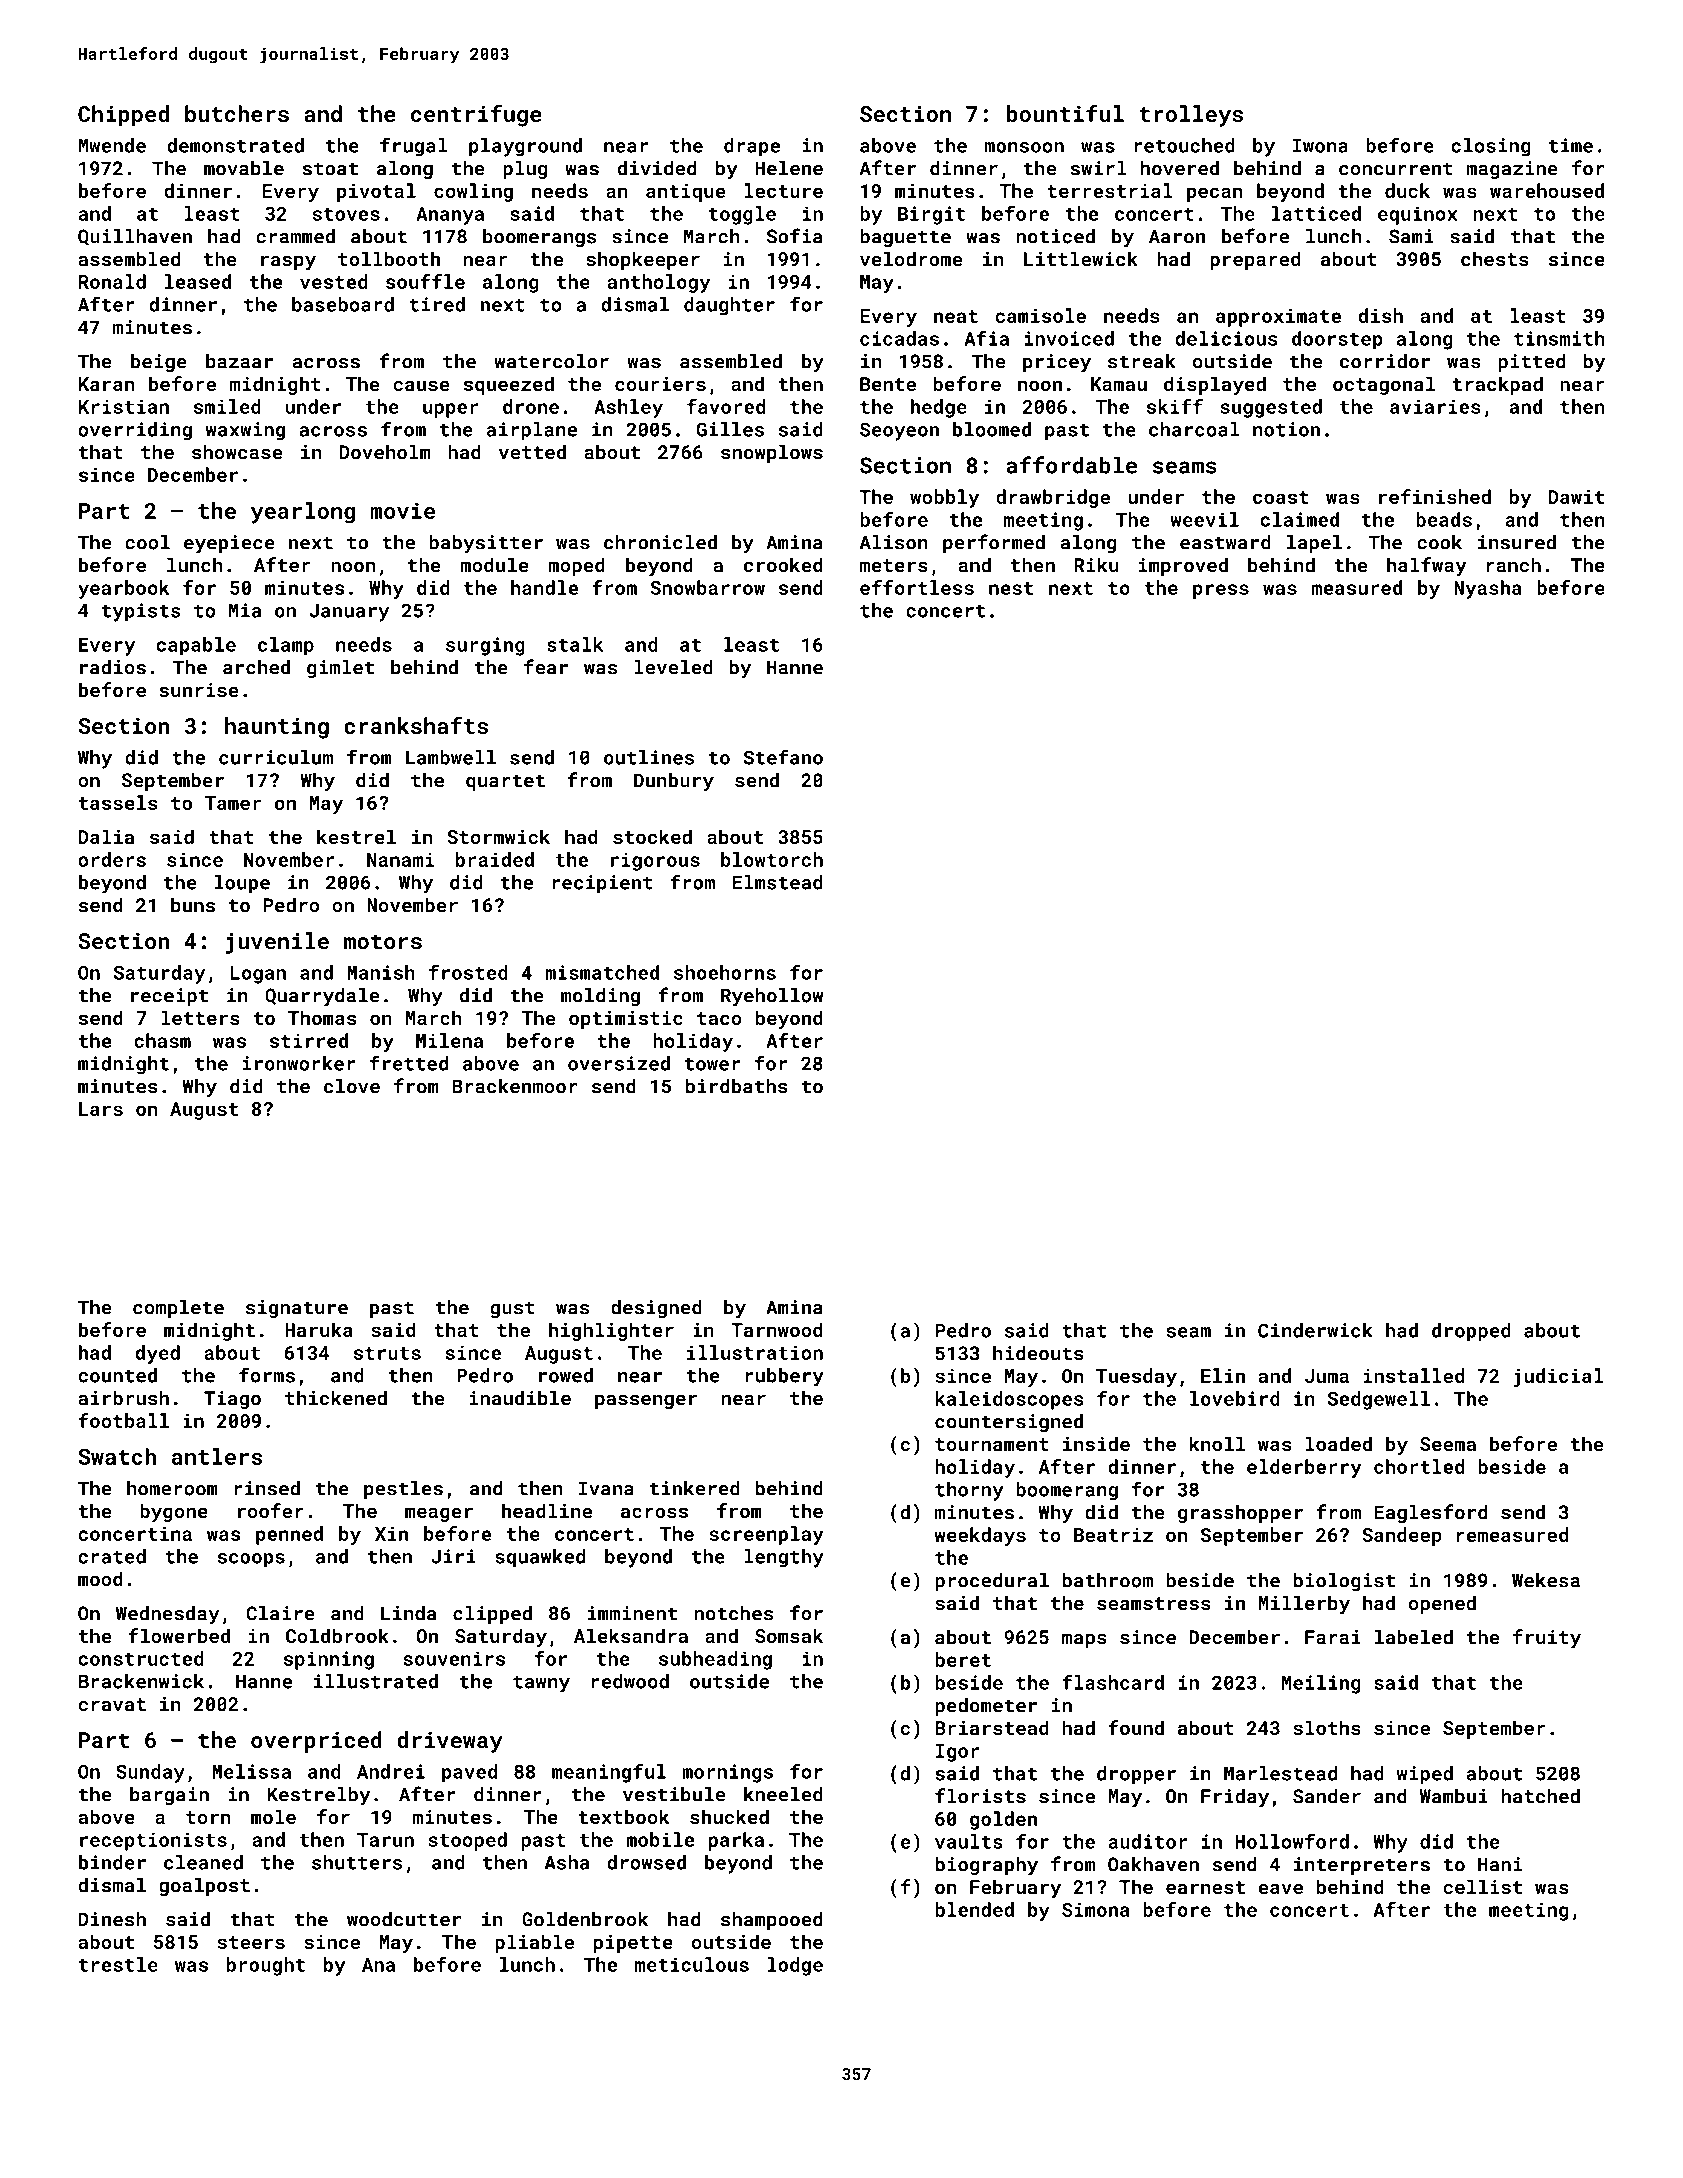 This image has width=1683, height=2178. What do you see at coordinates (295, 236) in the image?
I see `crammed` at bounding box center [295, 236].
